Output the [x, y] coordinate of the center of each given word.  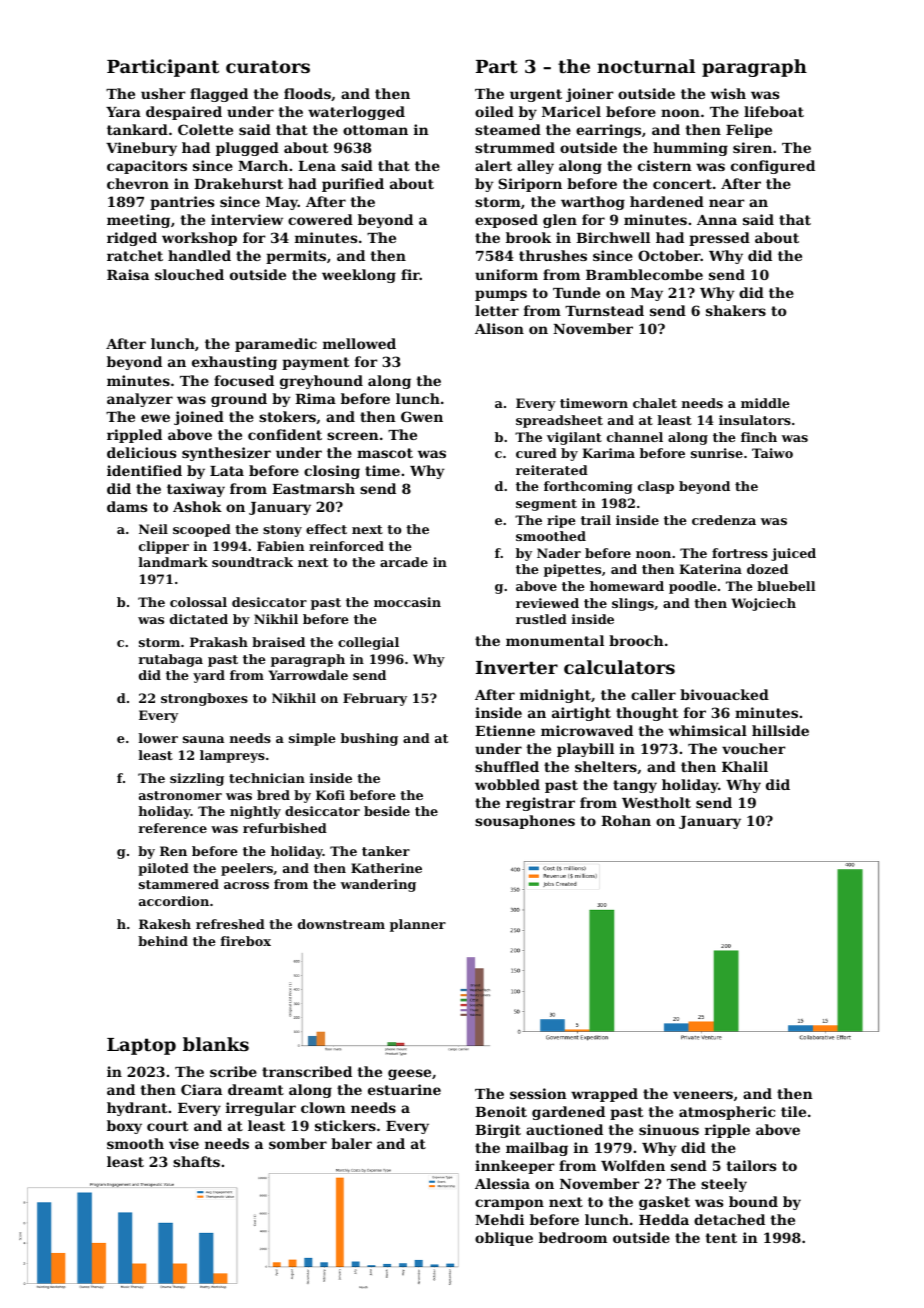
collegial [368, 643]
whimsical [708, 730]
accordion [174, 901]
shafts [196, 1161]
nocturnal [646, 66]
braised [278, 642]
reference [172, 828]
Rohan [626, 820]
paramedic [276, 345]
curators [268, 66]
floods [307, 93]
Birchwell [613, 237]
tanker [386, 851]
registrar [540, 804]
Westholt [656, 802]
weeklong [359, 276]
